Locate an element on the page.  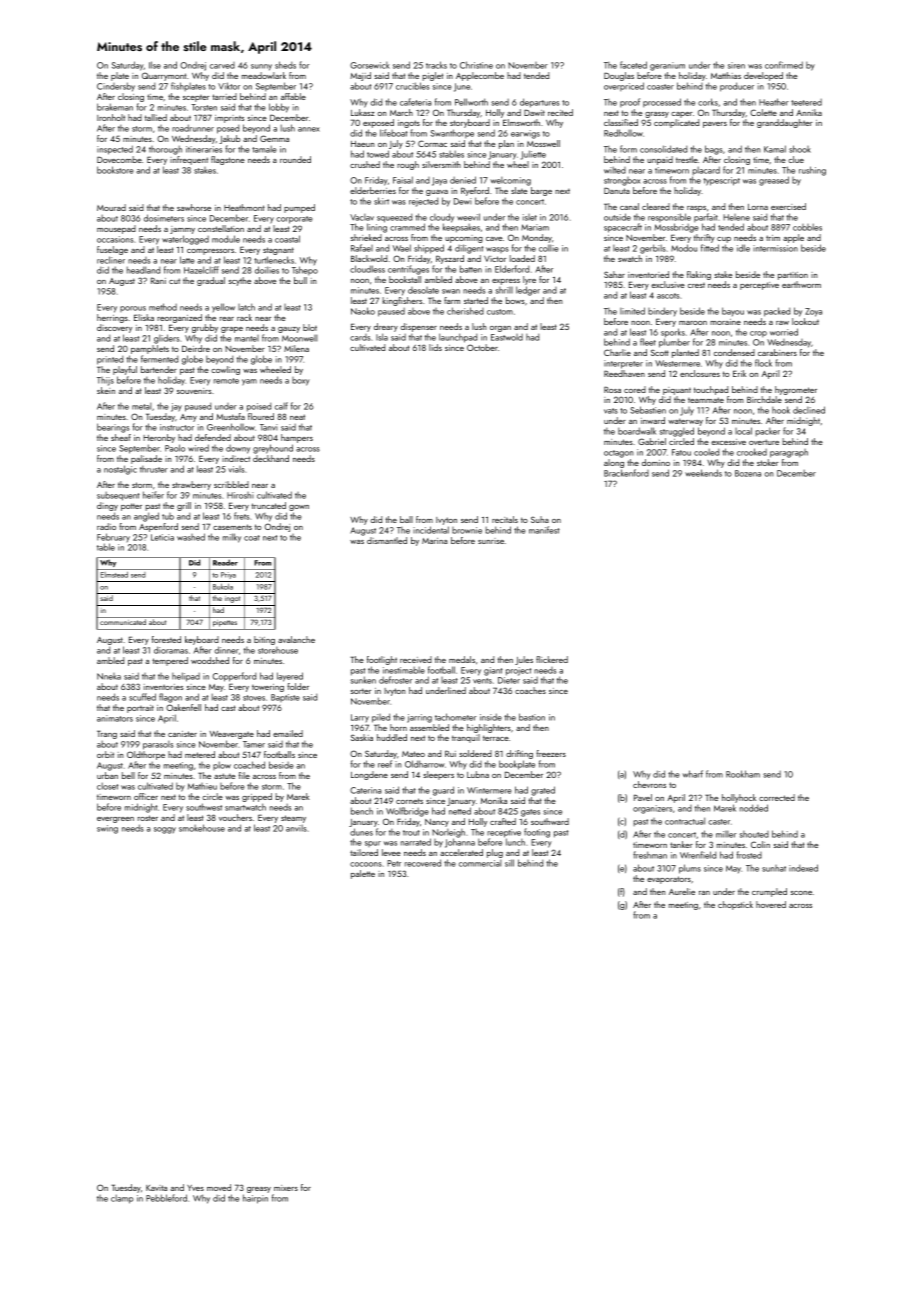
Baptiste is located at coordinates (285, 698).
